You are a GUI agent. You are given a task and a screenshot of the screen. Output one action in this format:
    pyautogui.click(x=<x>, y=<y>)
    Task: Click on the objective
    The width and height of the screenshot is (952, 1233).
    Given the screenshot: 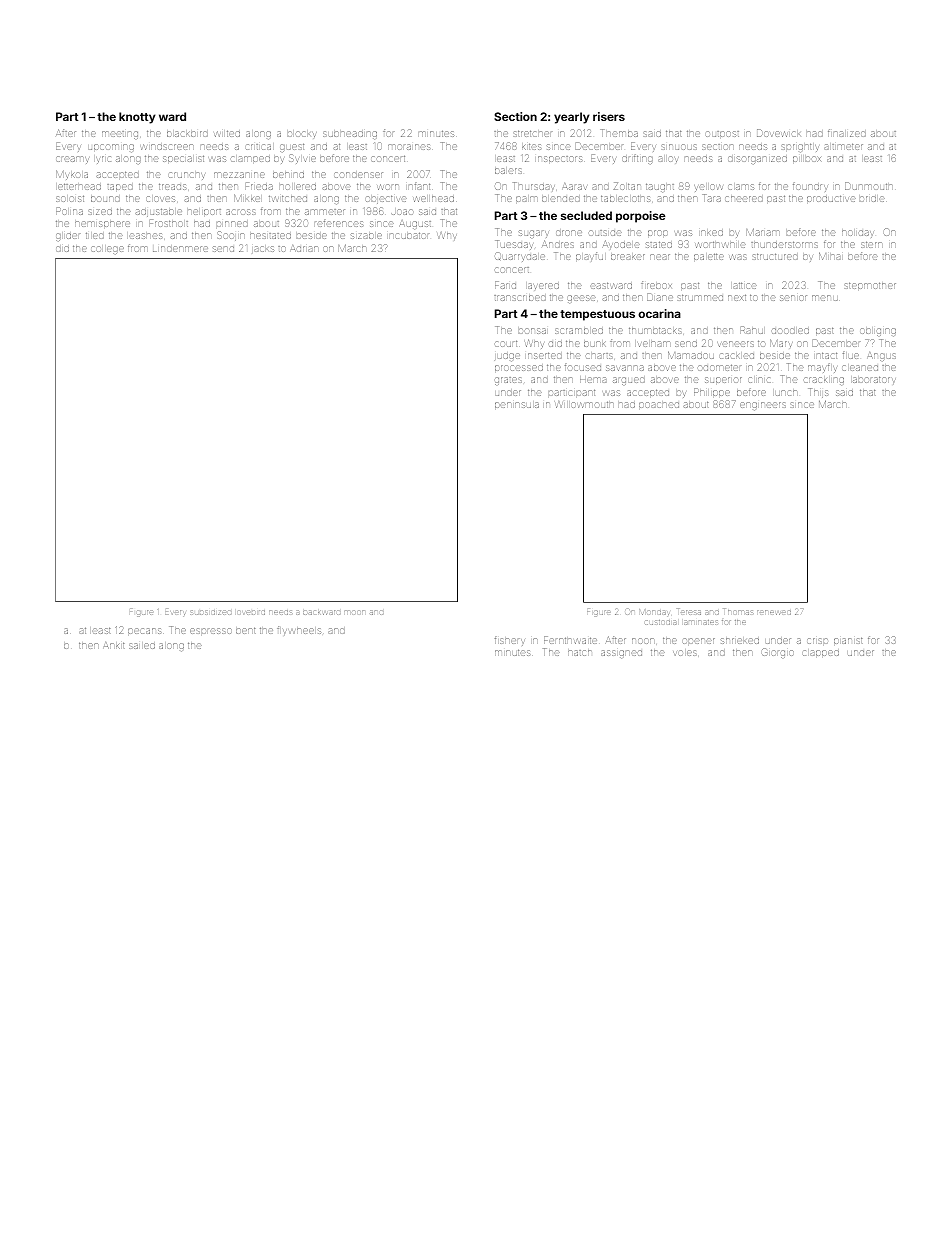 What is the action you would take?
    pyautogui.click(x=386, y=199)
